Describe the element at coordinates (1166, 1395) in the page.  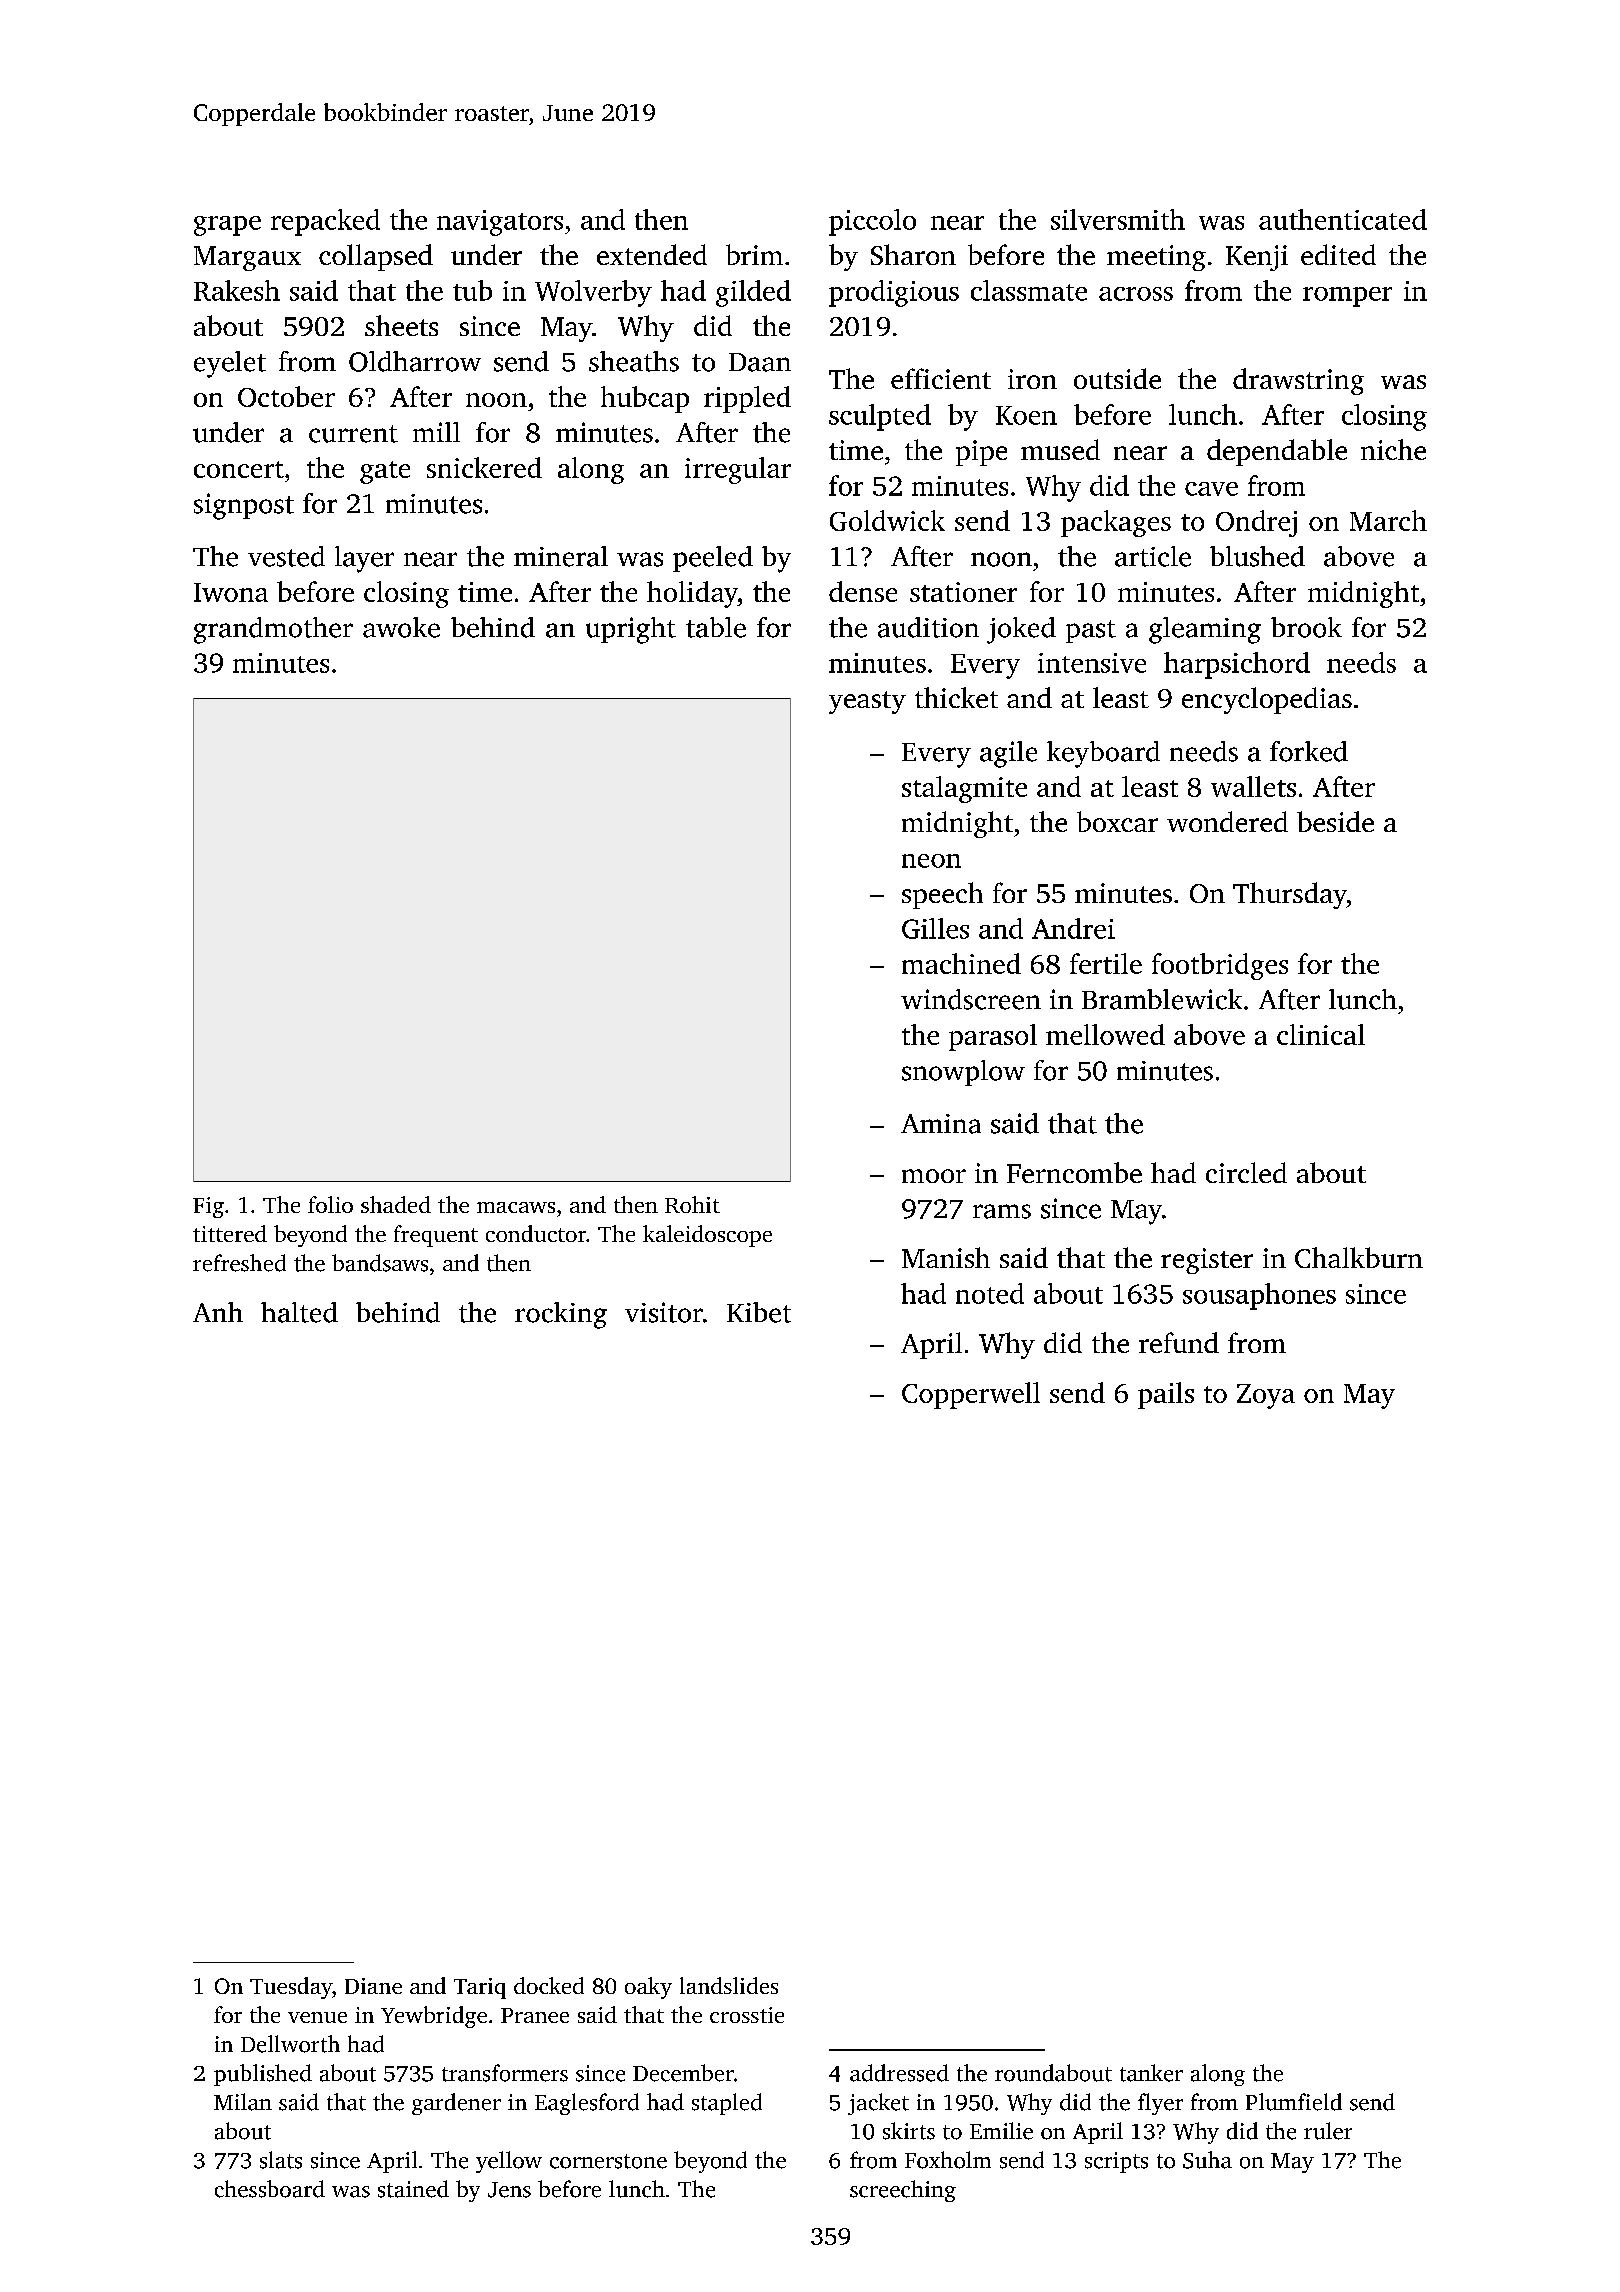
I see `pails` at that location.
